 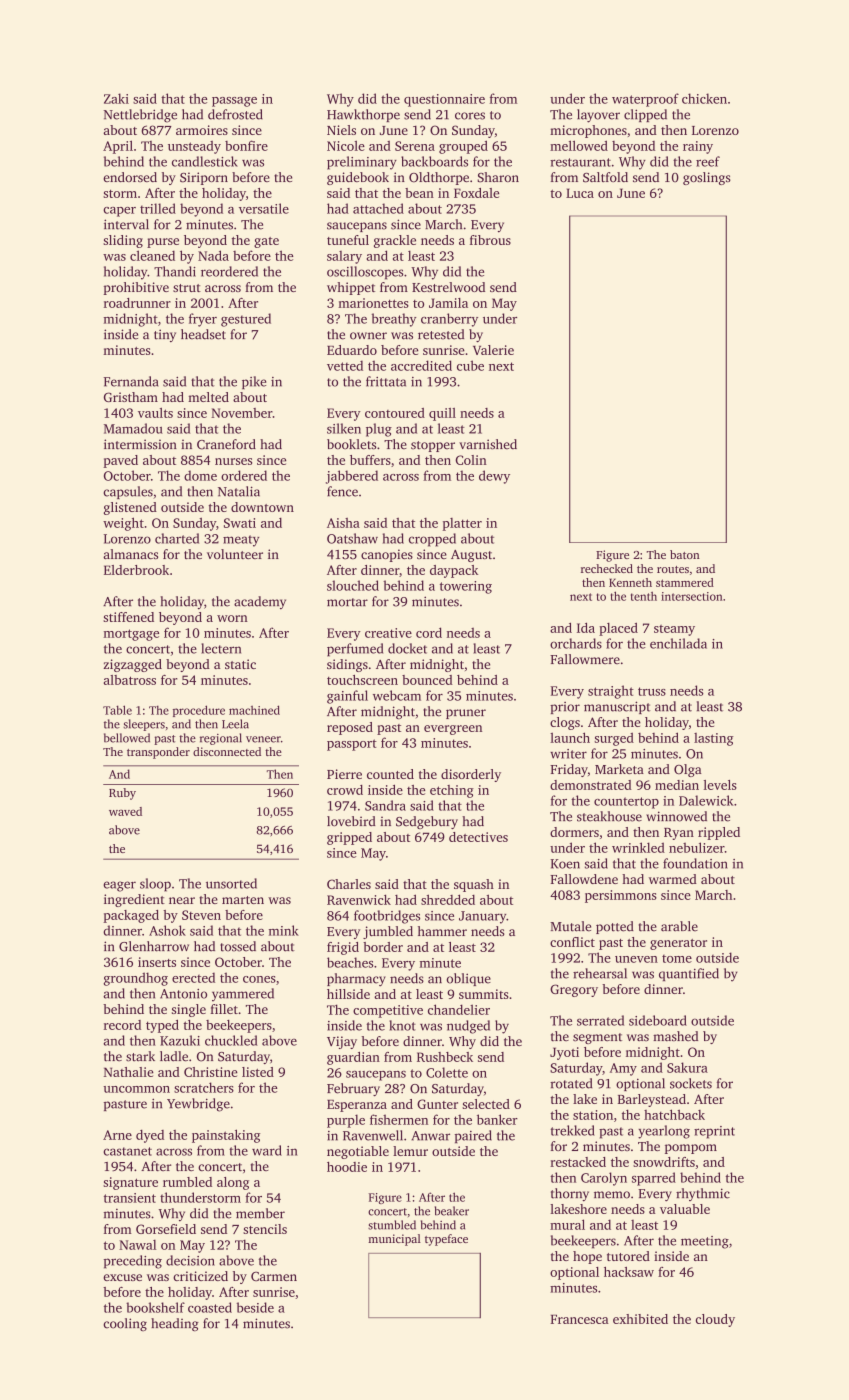 I want to click on academy, so click(x=260, y=602).
